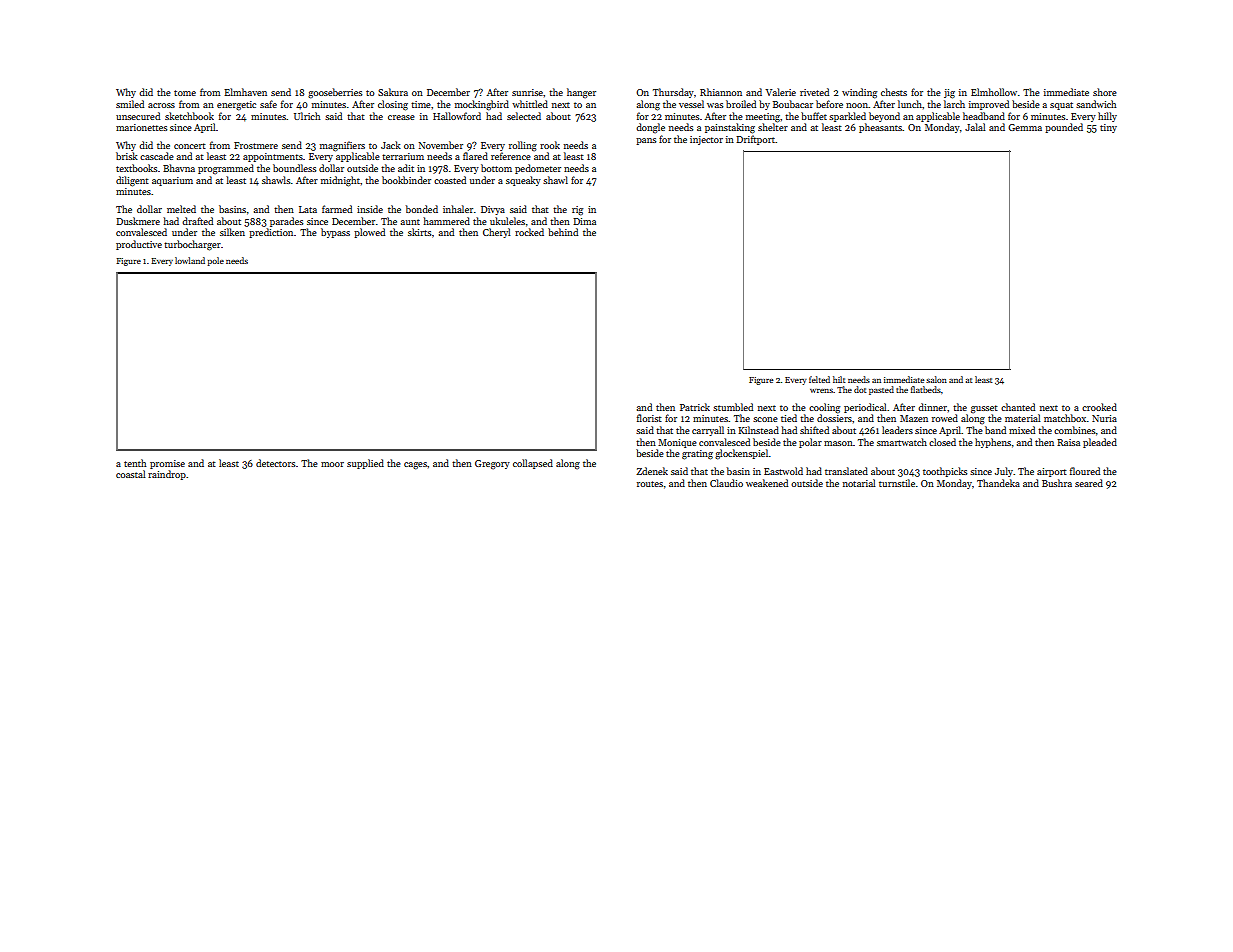 Image resolution: width=1233 pixels, height=952 pixels. I want to click on salon, so click(936, 379).
